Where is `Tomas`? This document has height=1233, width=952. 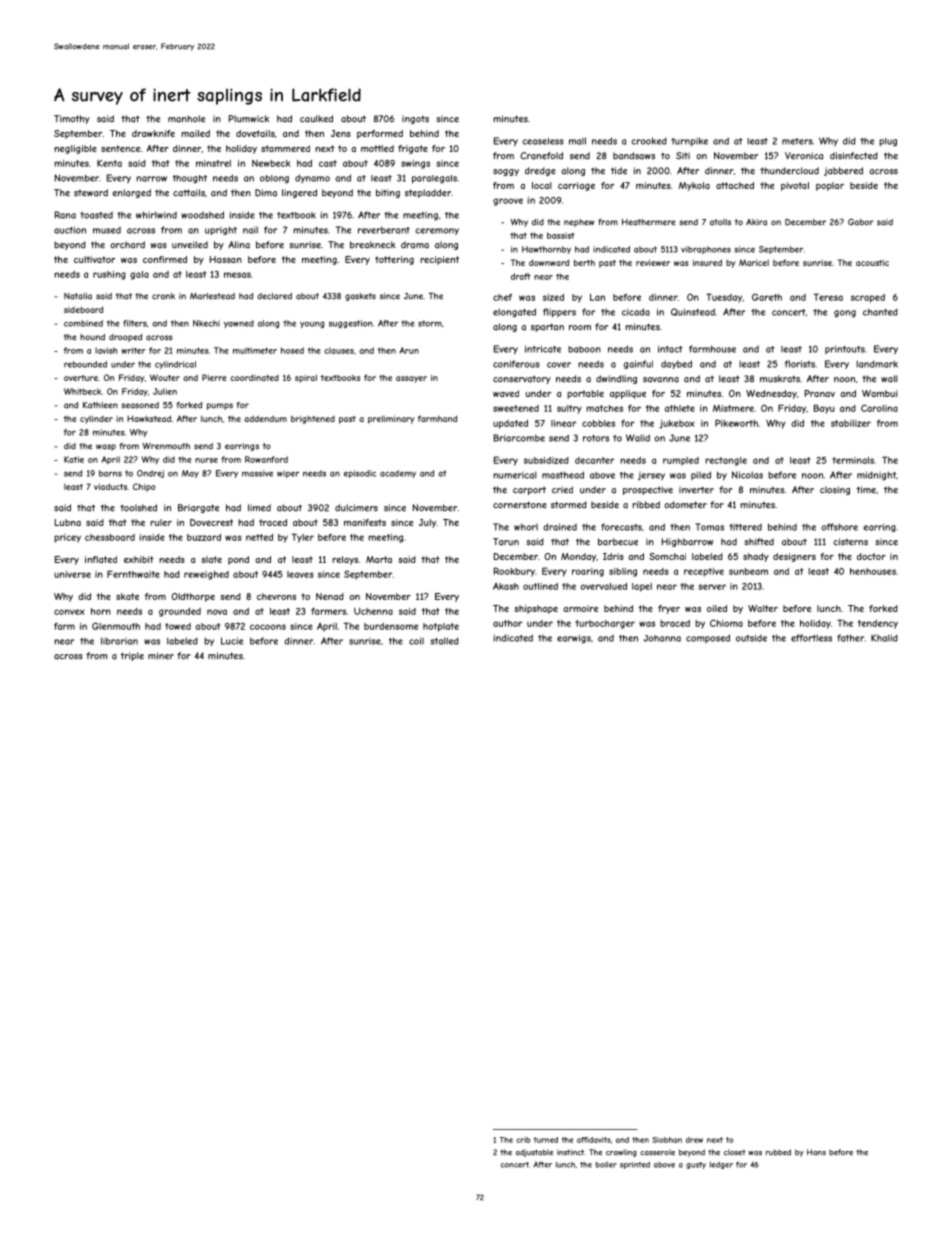
Tomas is located at coordinates (709, 527).
